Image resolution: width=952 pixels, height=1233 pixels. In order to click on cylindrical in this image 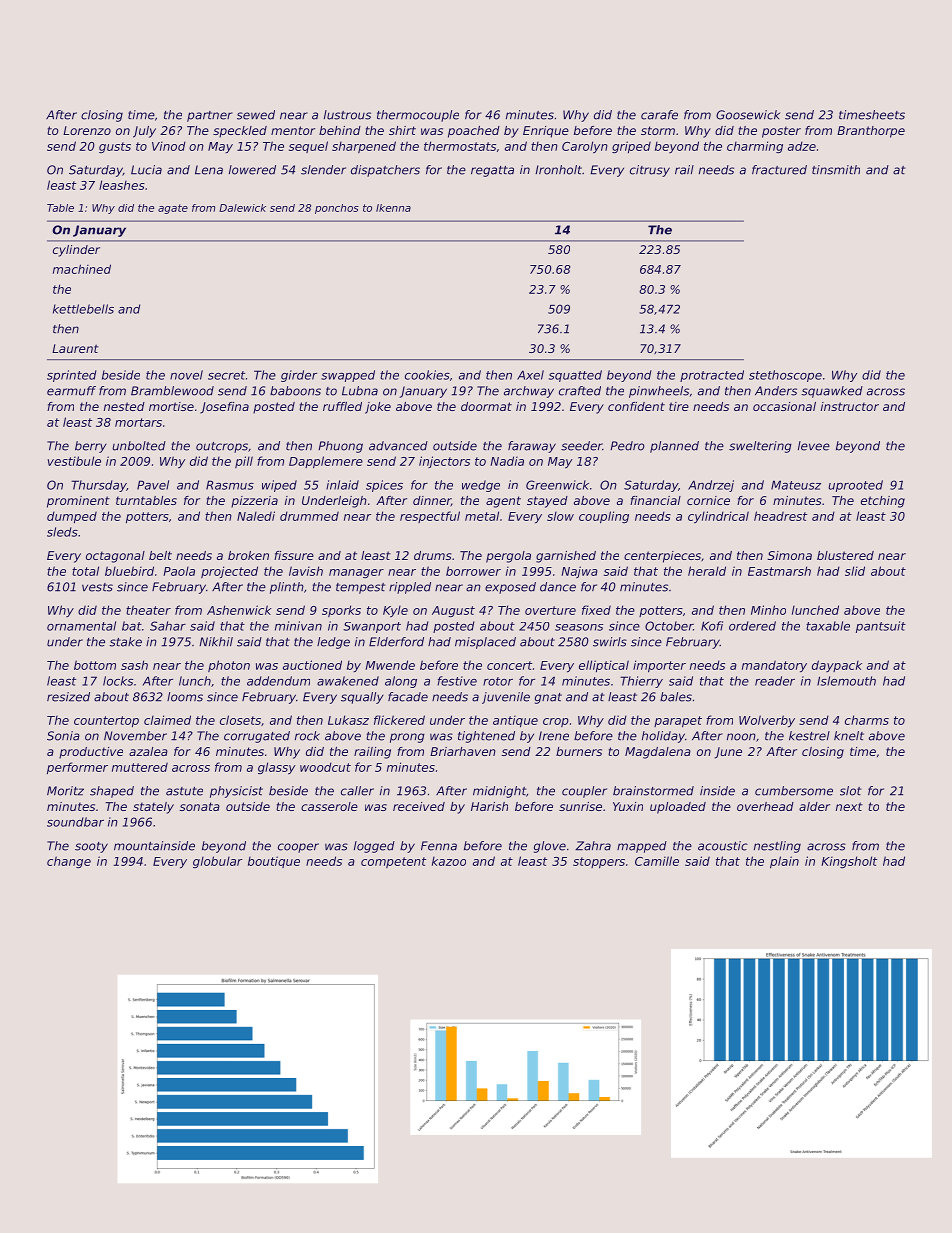, I will do `click(718, 517)`.
